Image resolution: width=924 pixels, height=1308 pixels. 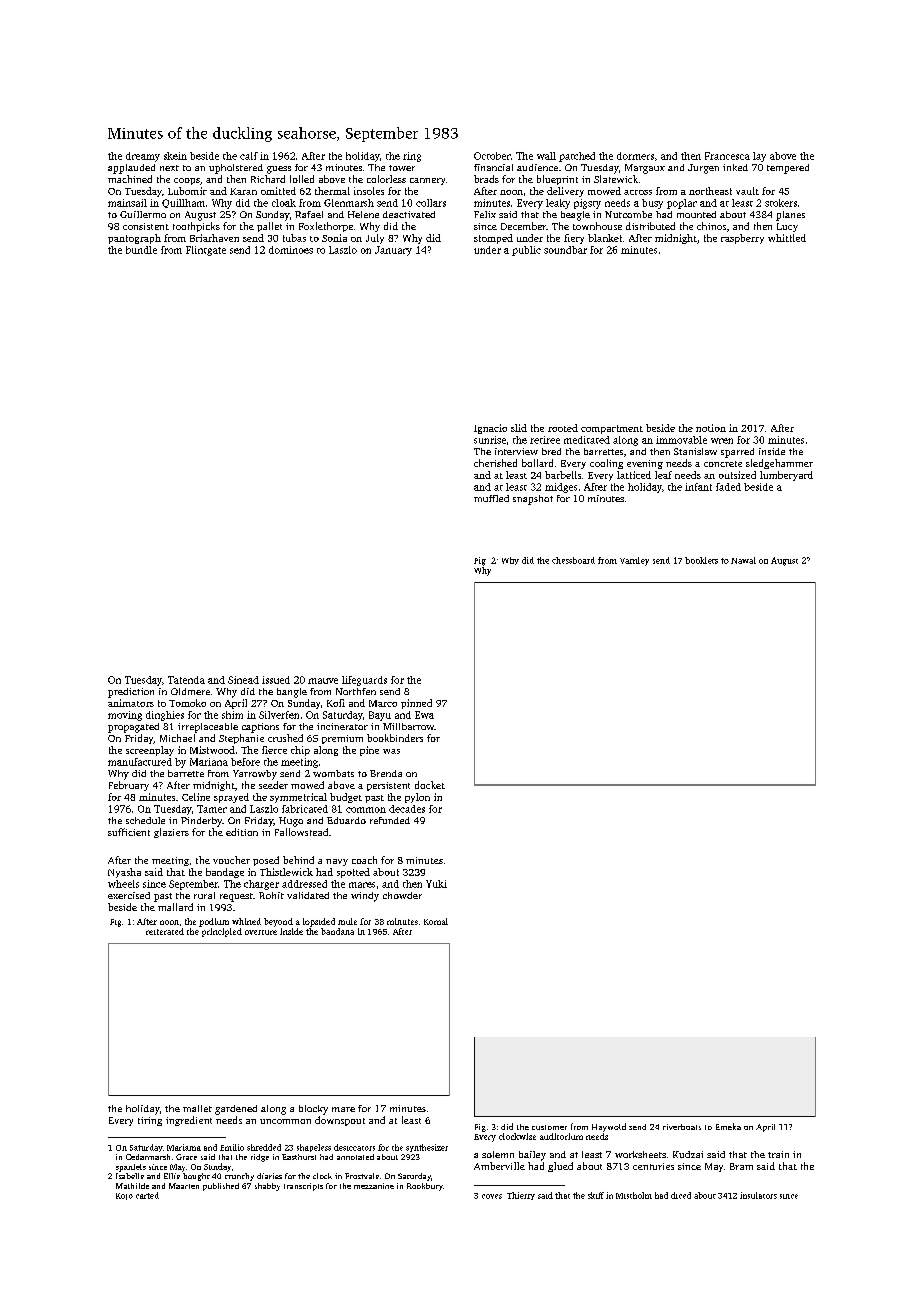 I want to click on Flintgate, so click(x=206, y=251).
